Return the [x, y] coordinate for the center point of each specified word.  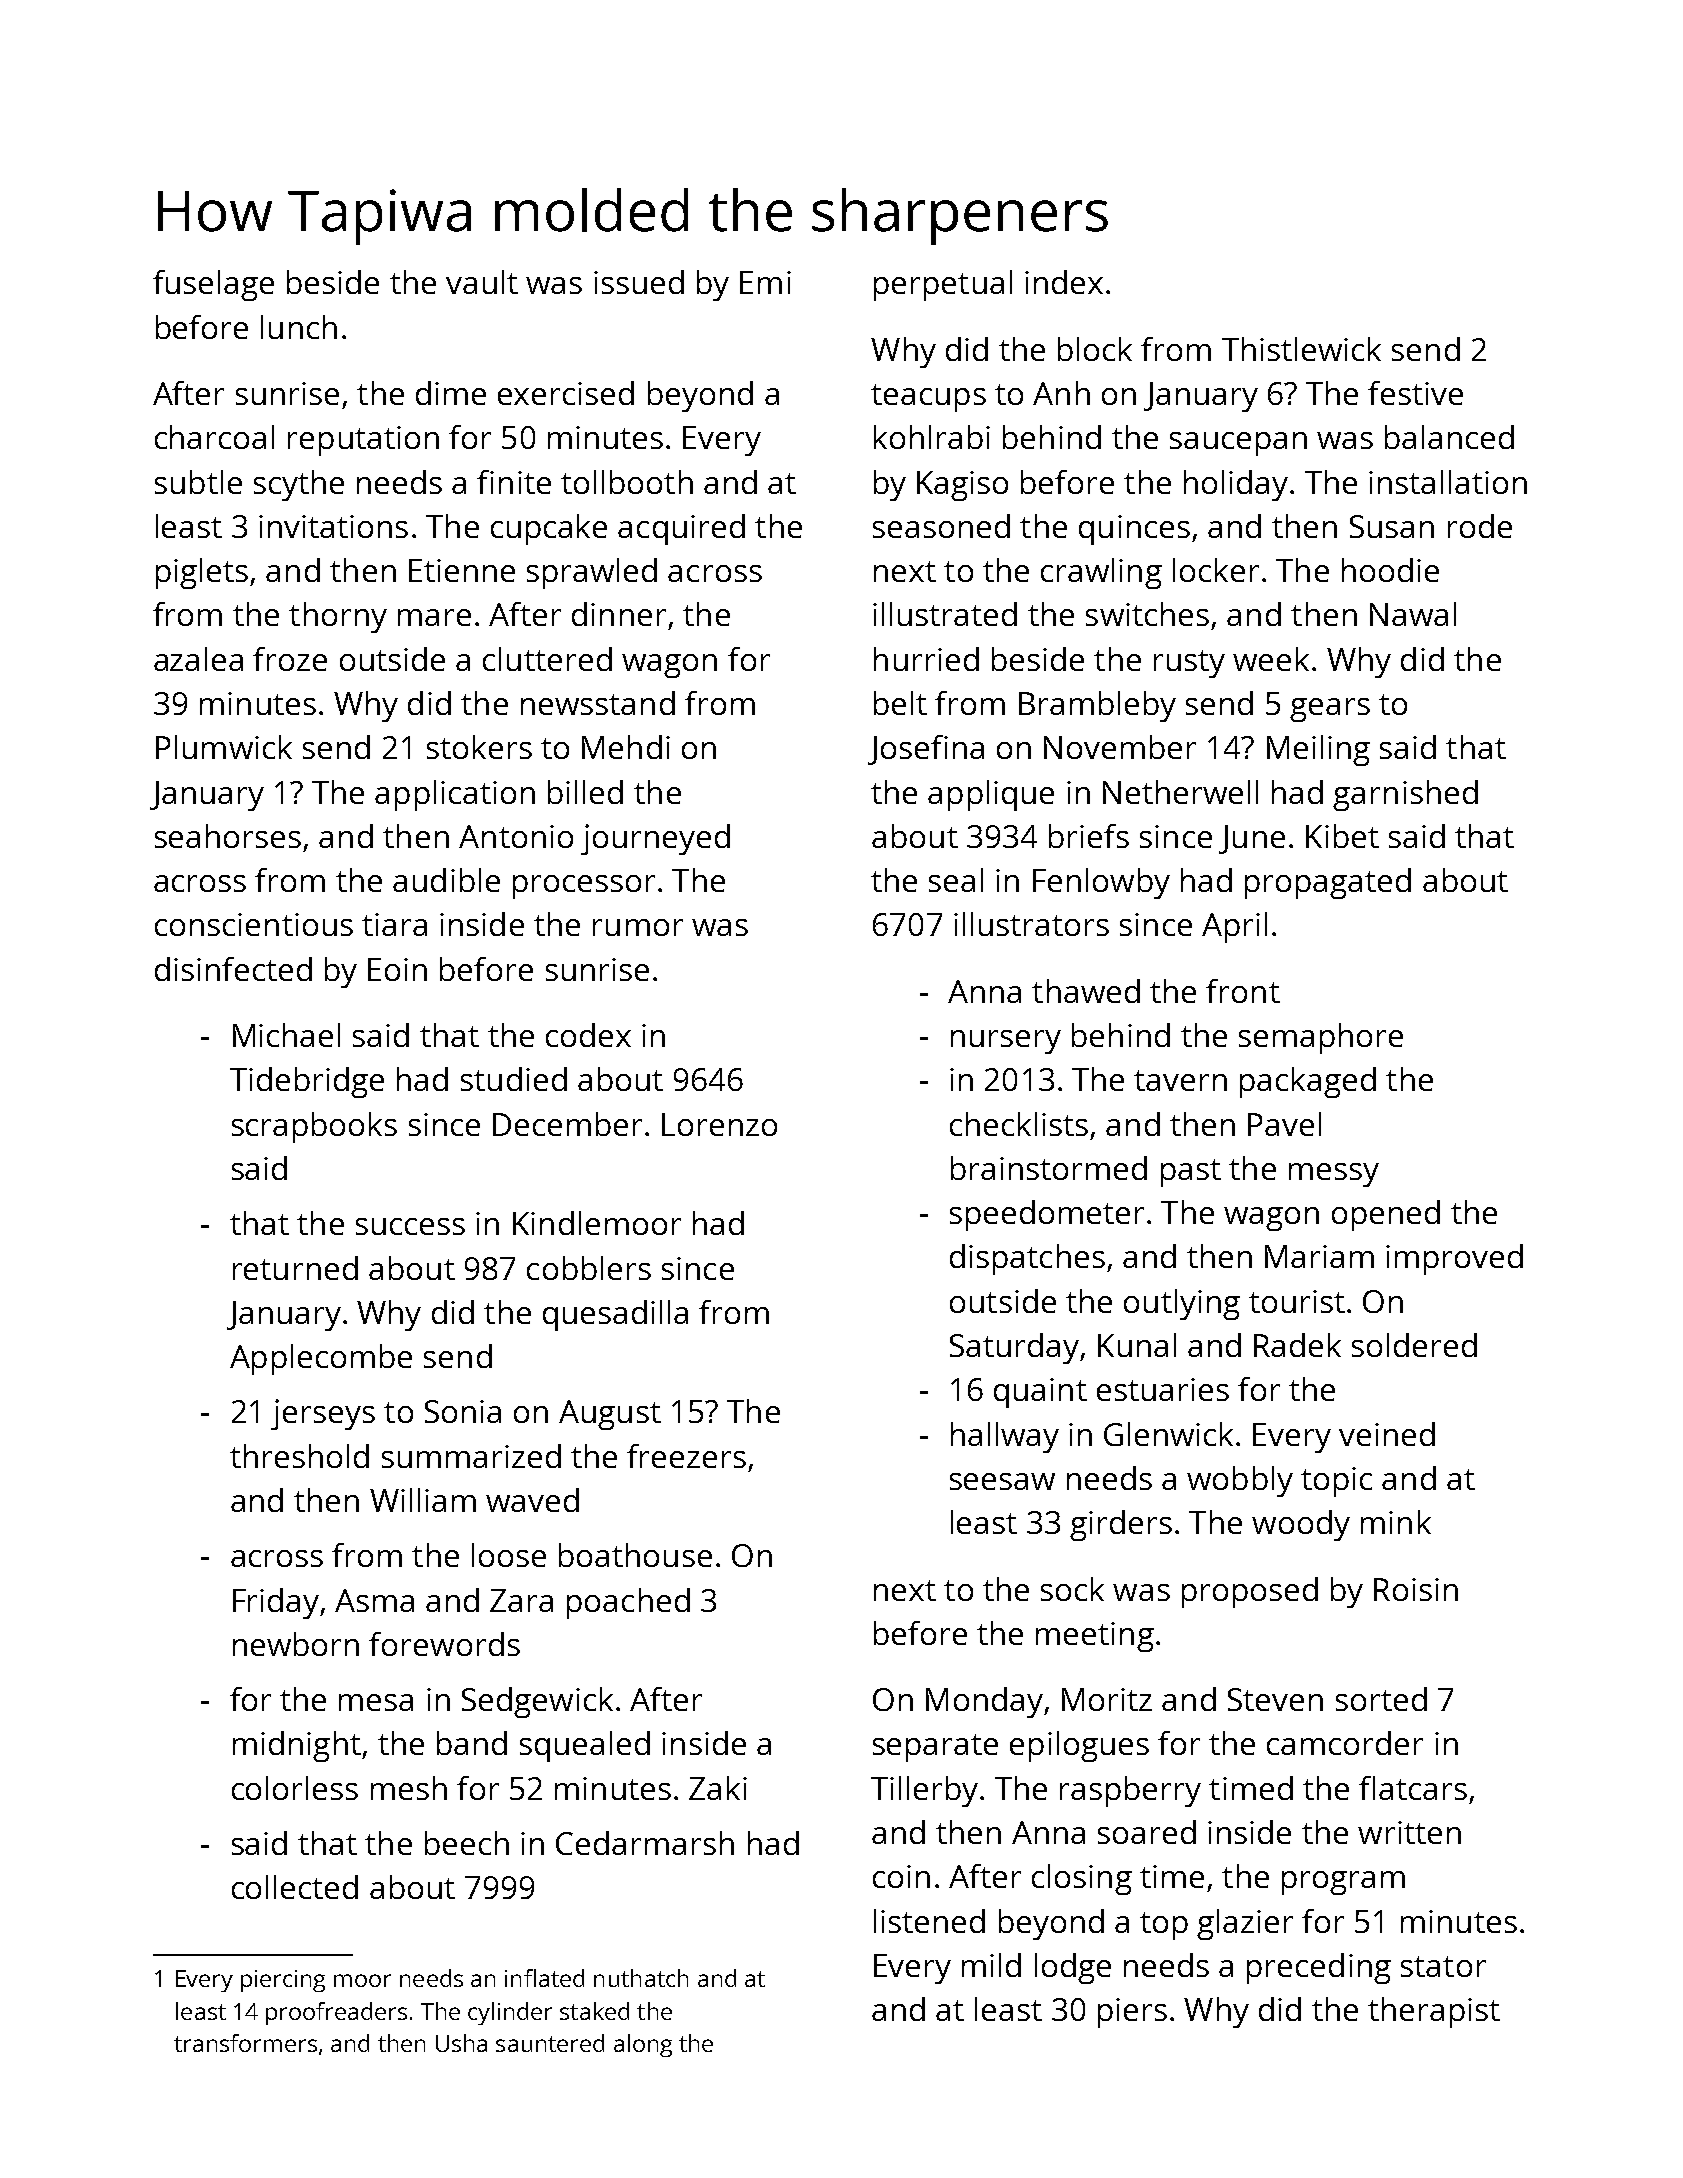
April [1234, 927]
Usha [461, 2043]
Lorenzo [719, 1124]
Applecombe [321, 1359]
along [643, 2045]
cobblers [589, 1268]
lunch [299, 327]
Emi [765, 282]
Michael [286, 1035]
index [1064, 282]
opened [1386, 1215]
